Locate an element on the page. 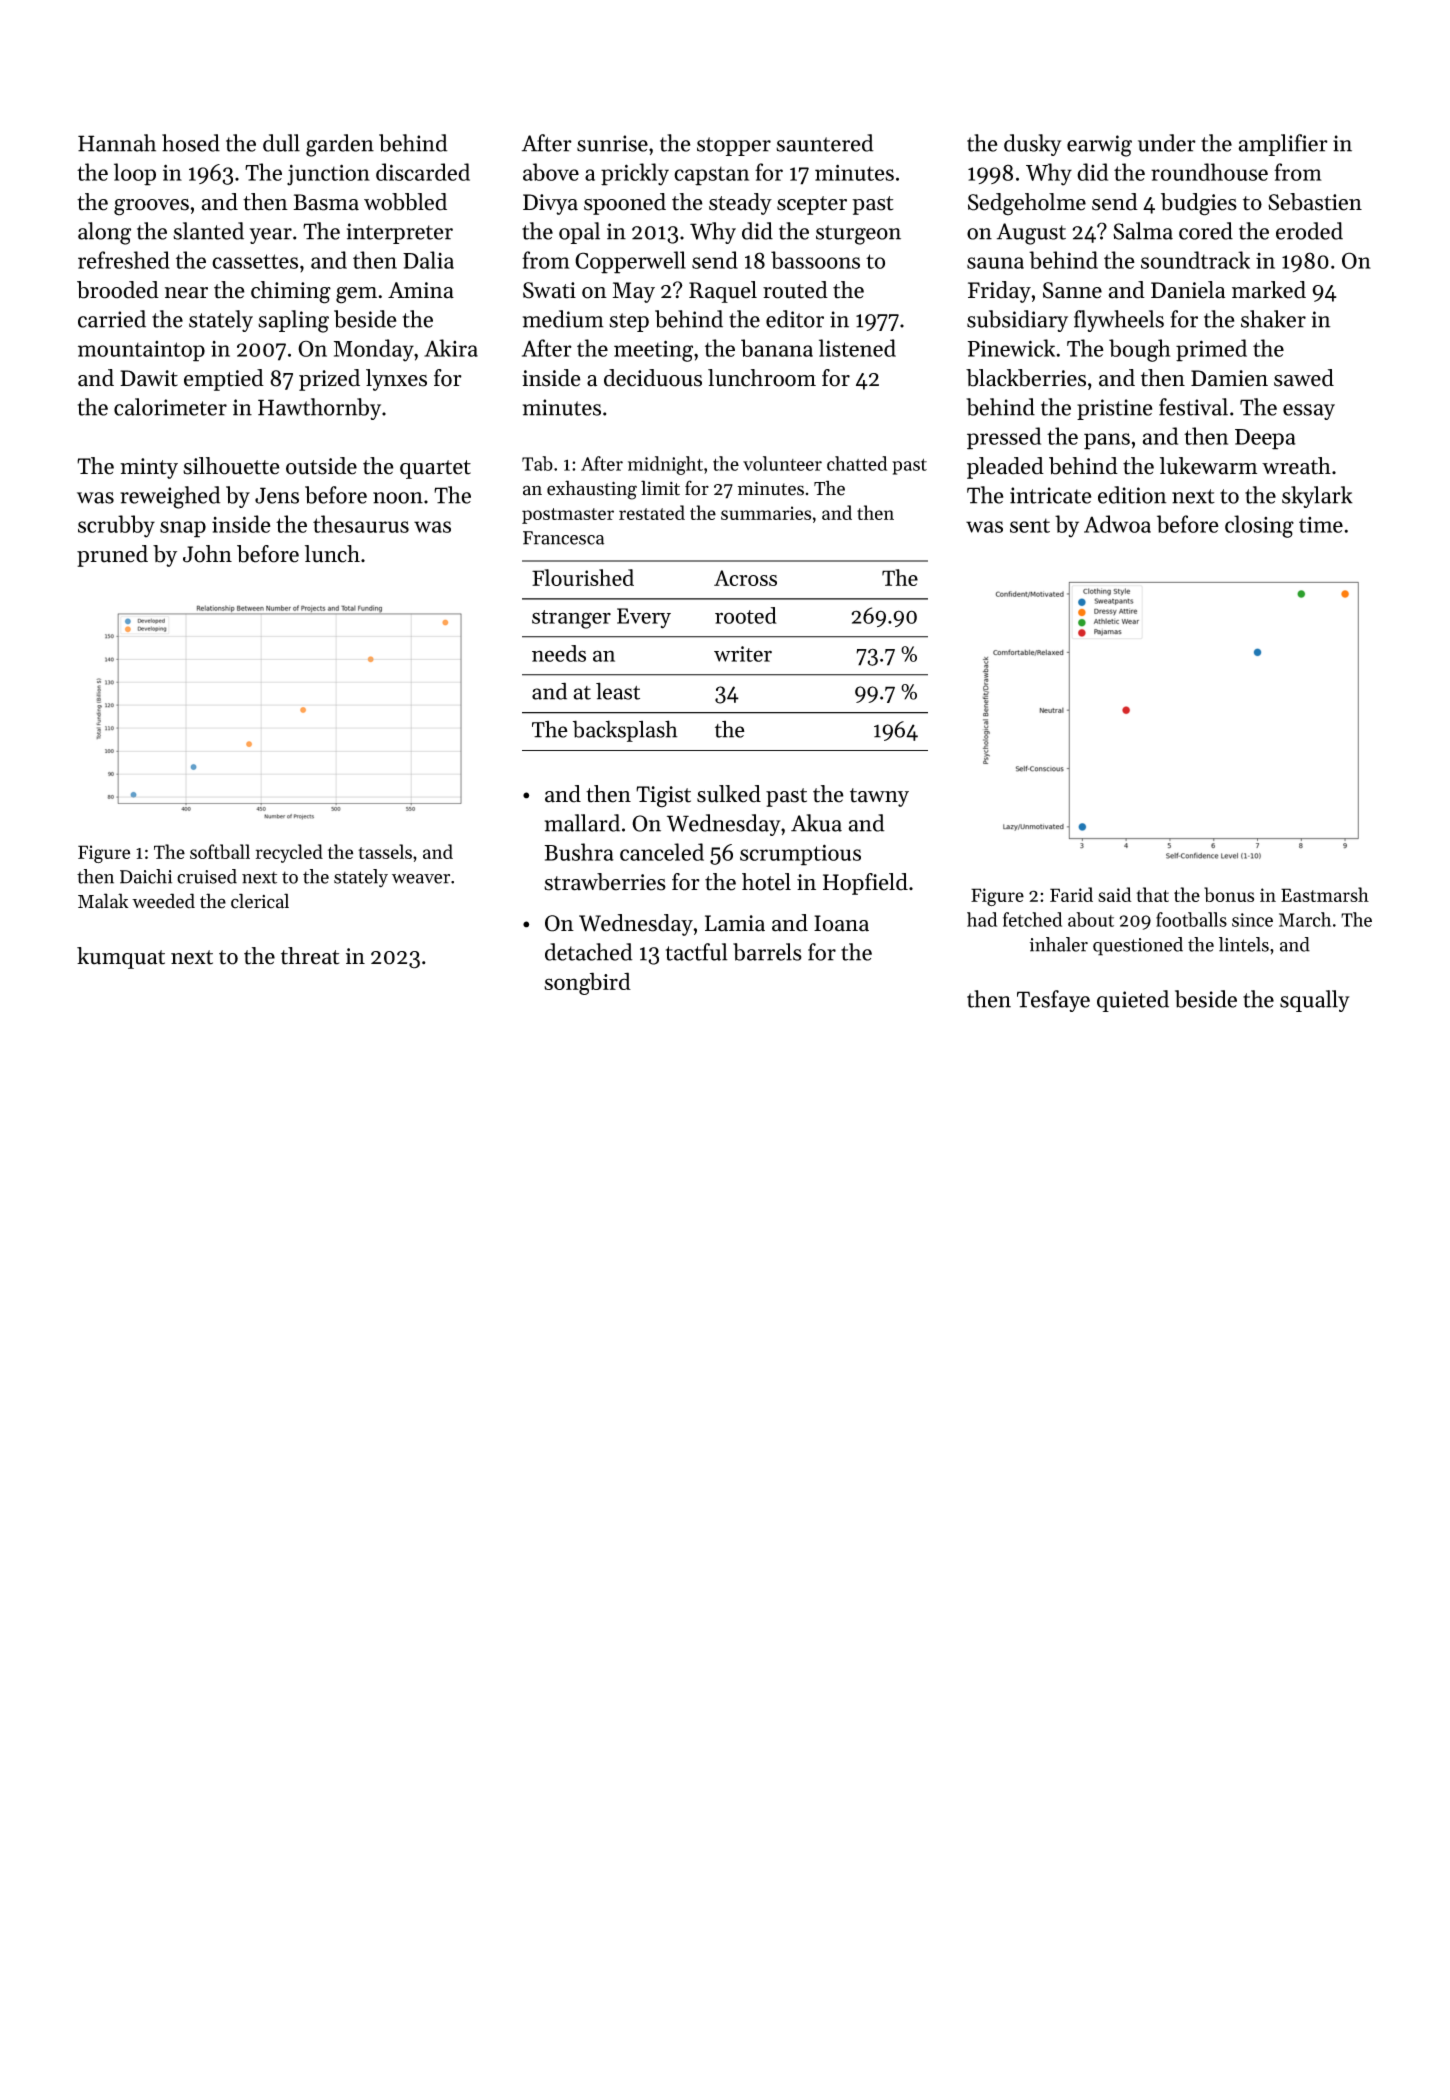 This page has height=2100, width=1450. sunrise is located at coordinates (612, 143).
